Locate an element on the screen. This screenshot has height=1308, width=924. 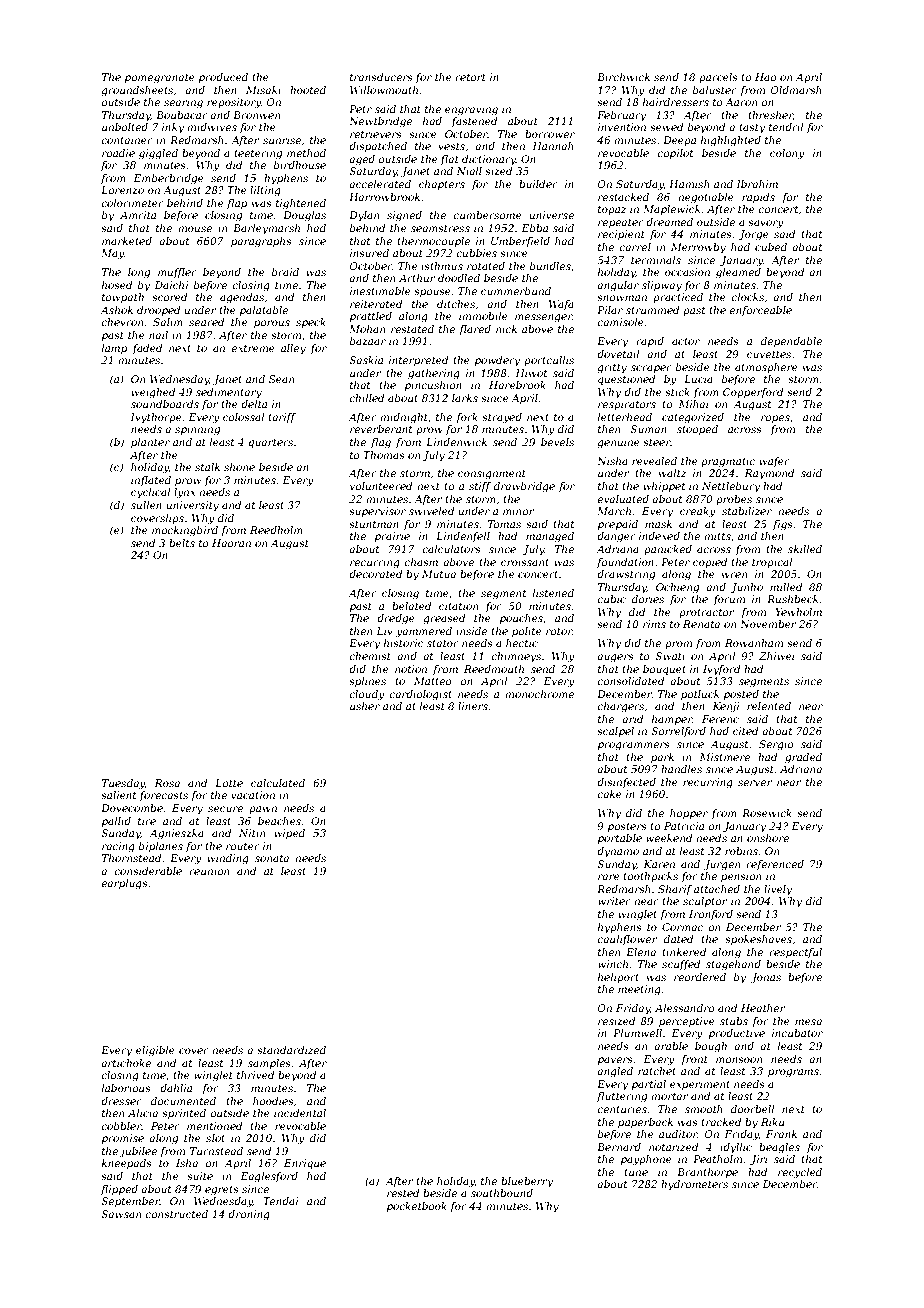
writer is located at coordinates (614, 901).
